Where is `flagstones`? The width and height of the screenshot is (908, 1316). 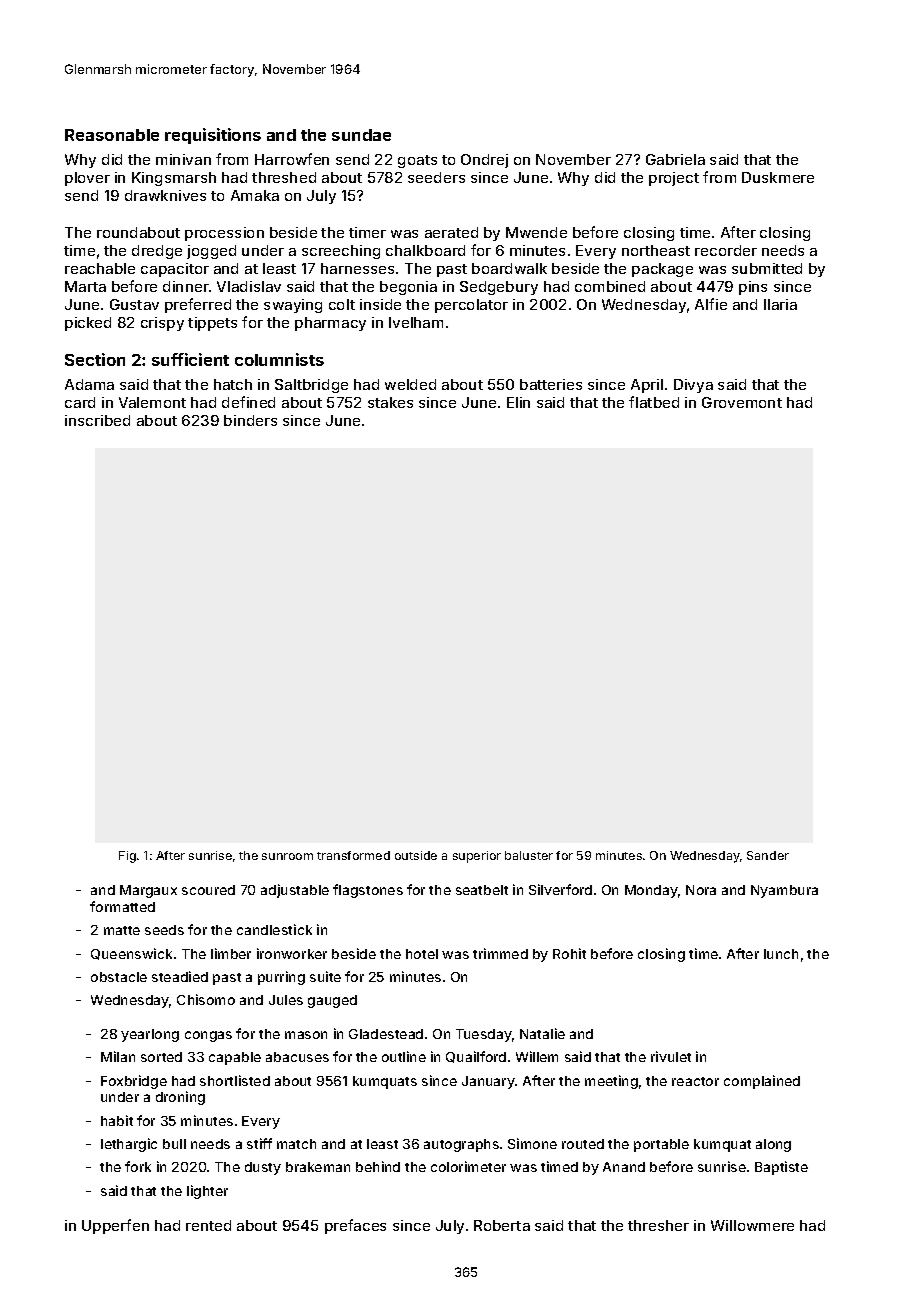
flagstones is located at coordinates (368, 891).
